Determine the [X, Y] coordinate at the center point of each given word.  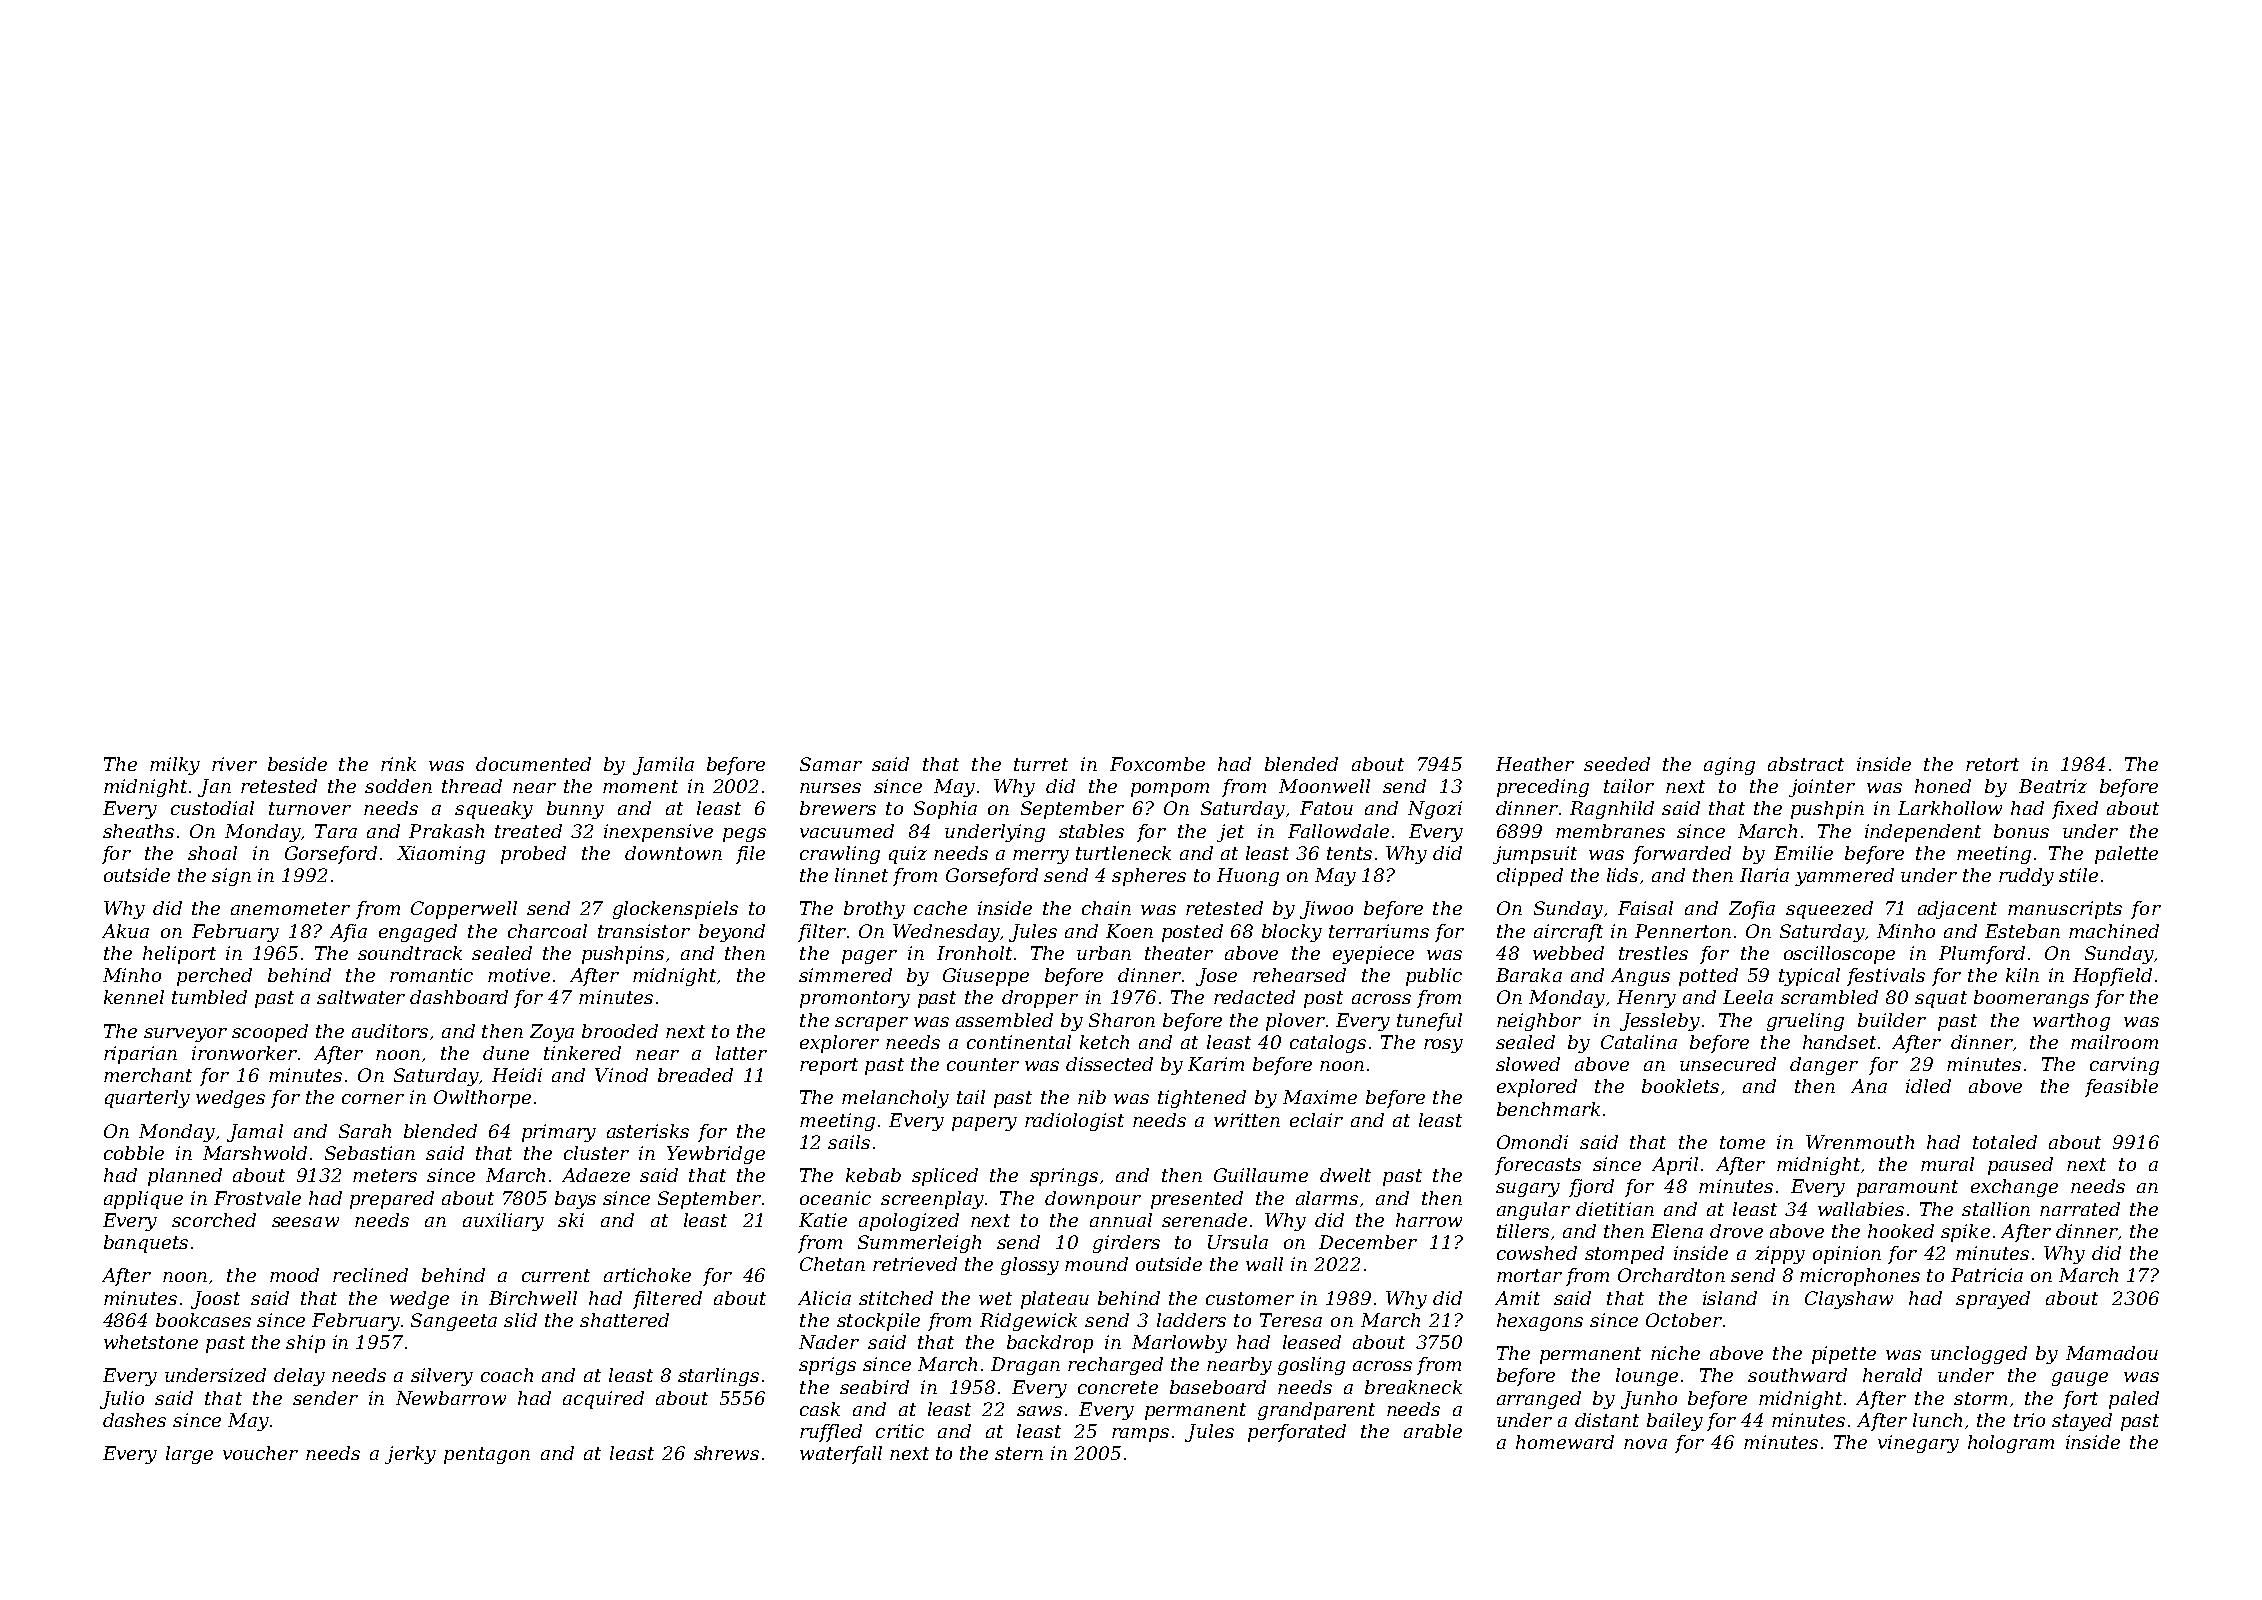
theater [1179, 953]
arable [1433, 1431]
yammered [1844, 877]
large [189, 1455]
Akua [125, 931]
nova [1645, 1444]
